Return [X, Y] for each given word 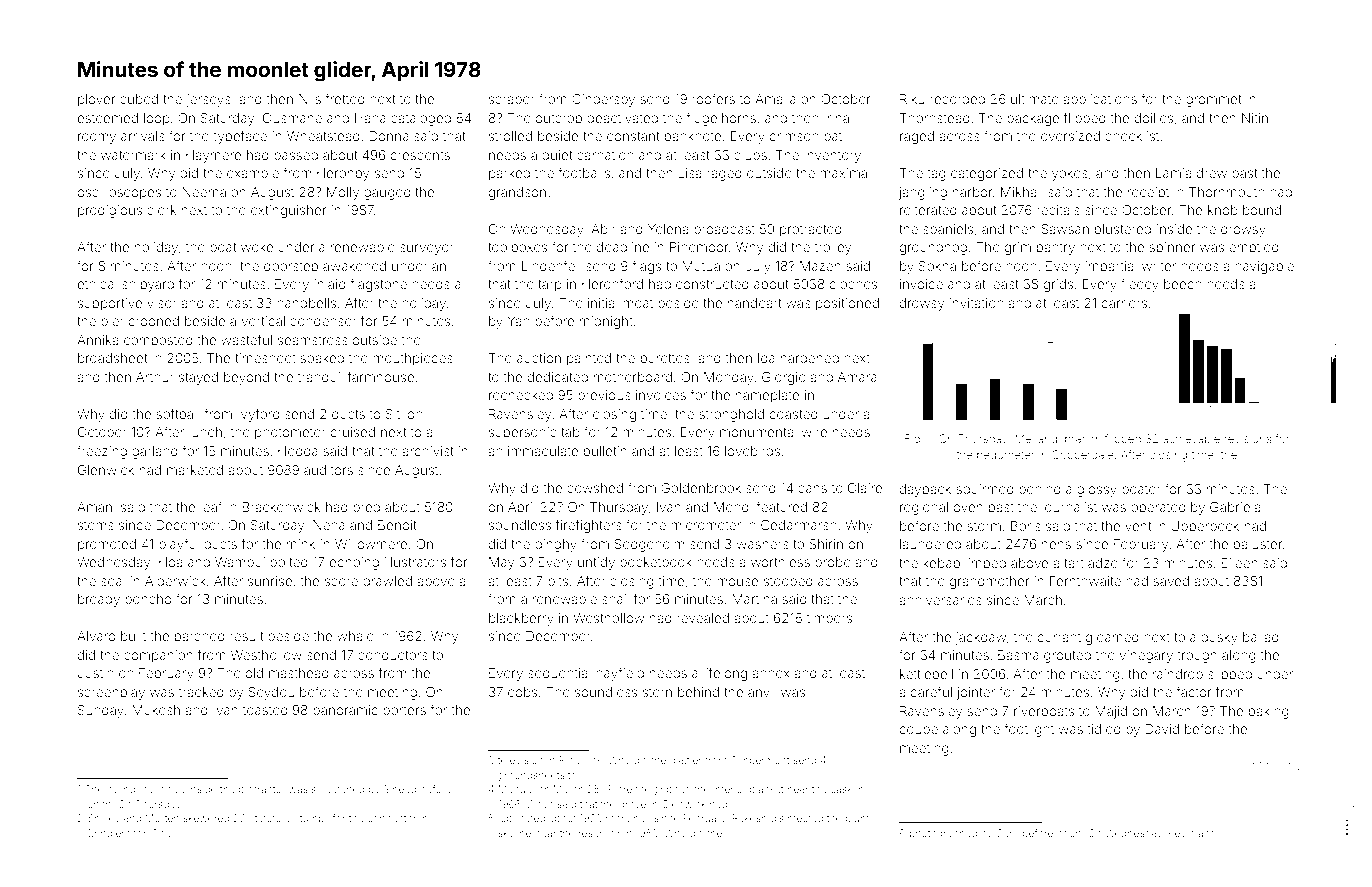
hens [1056, 544]
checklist [1132, 136]
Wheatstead [323, 136]
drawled [387, 581]
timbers [829, 618]
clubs [750, 155]
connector [392, 818]
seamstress [313, 340]
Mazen [820, 266]
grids [1058, 285]
